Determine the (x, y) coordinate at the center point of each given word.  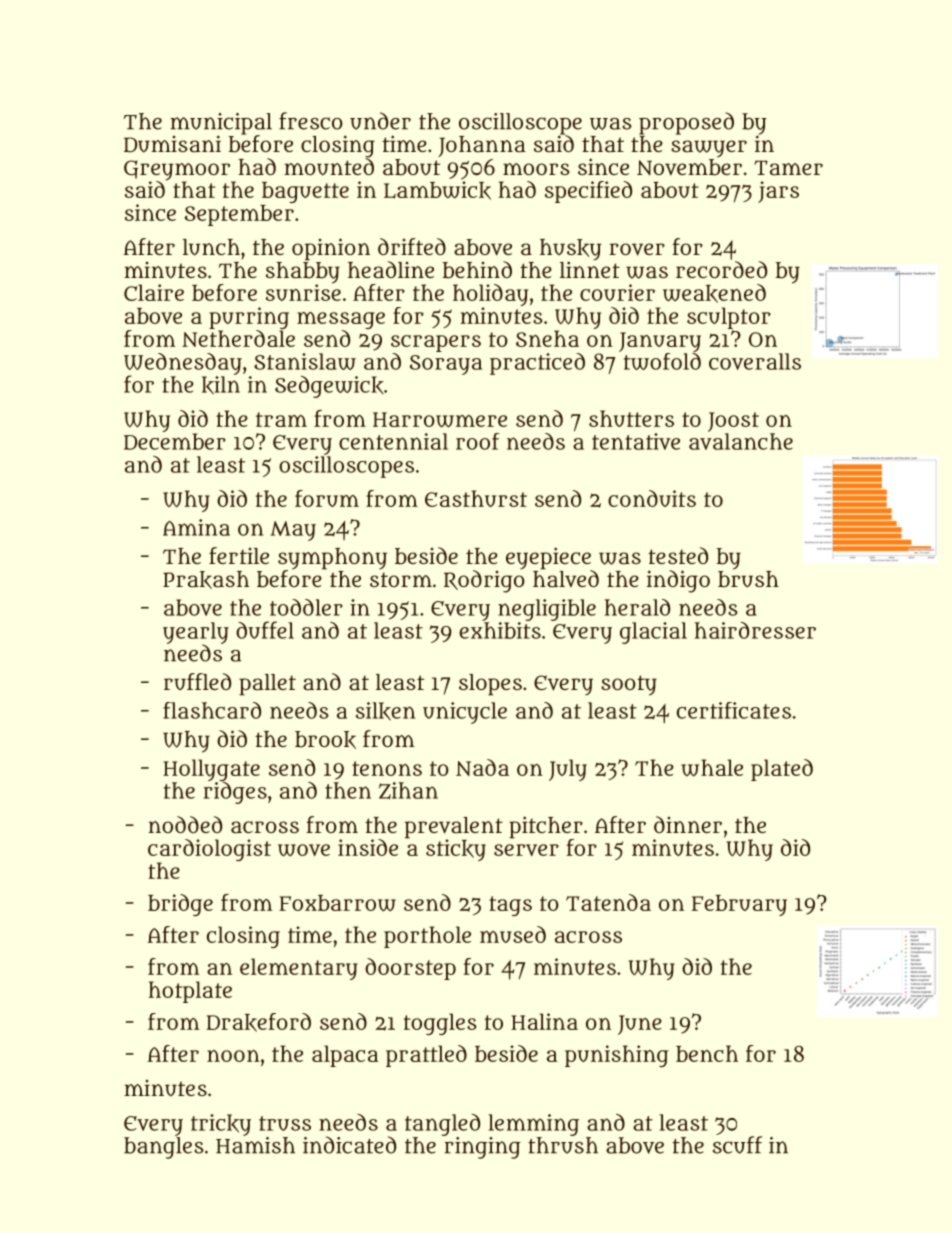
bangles (164, 1148)
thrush (563, 1145)
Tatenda (608, 902)
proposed (686, 123)
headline (391, 269)
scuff (737, 1145)
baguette (305, 192)
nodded (185, 824)
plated (782, 770)
